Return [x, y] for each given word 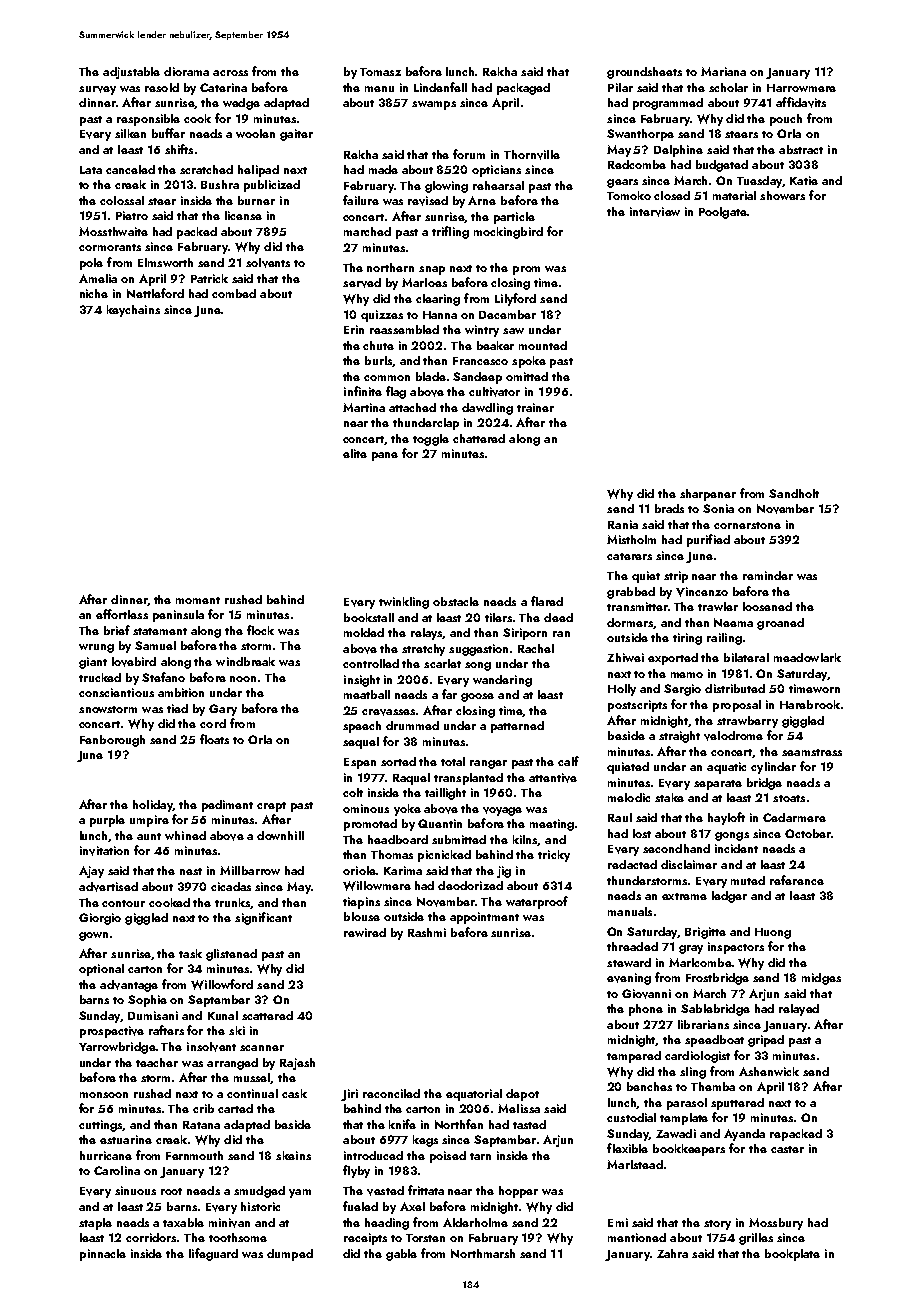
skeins [293, 1155]
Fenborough [112, 741]
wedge [241, 104]
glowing [446, 187]
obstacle [456, 601]
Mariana [723, 71]
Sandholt [794, 493]
